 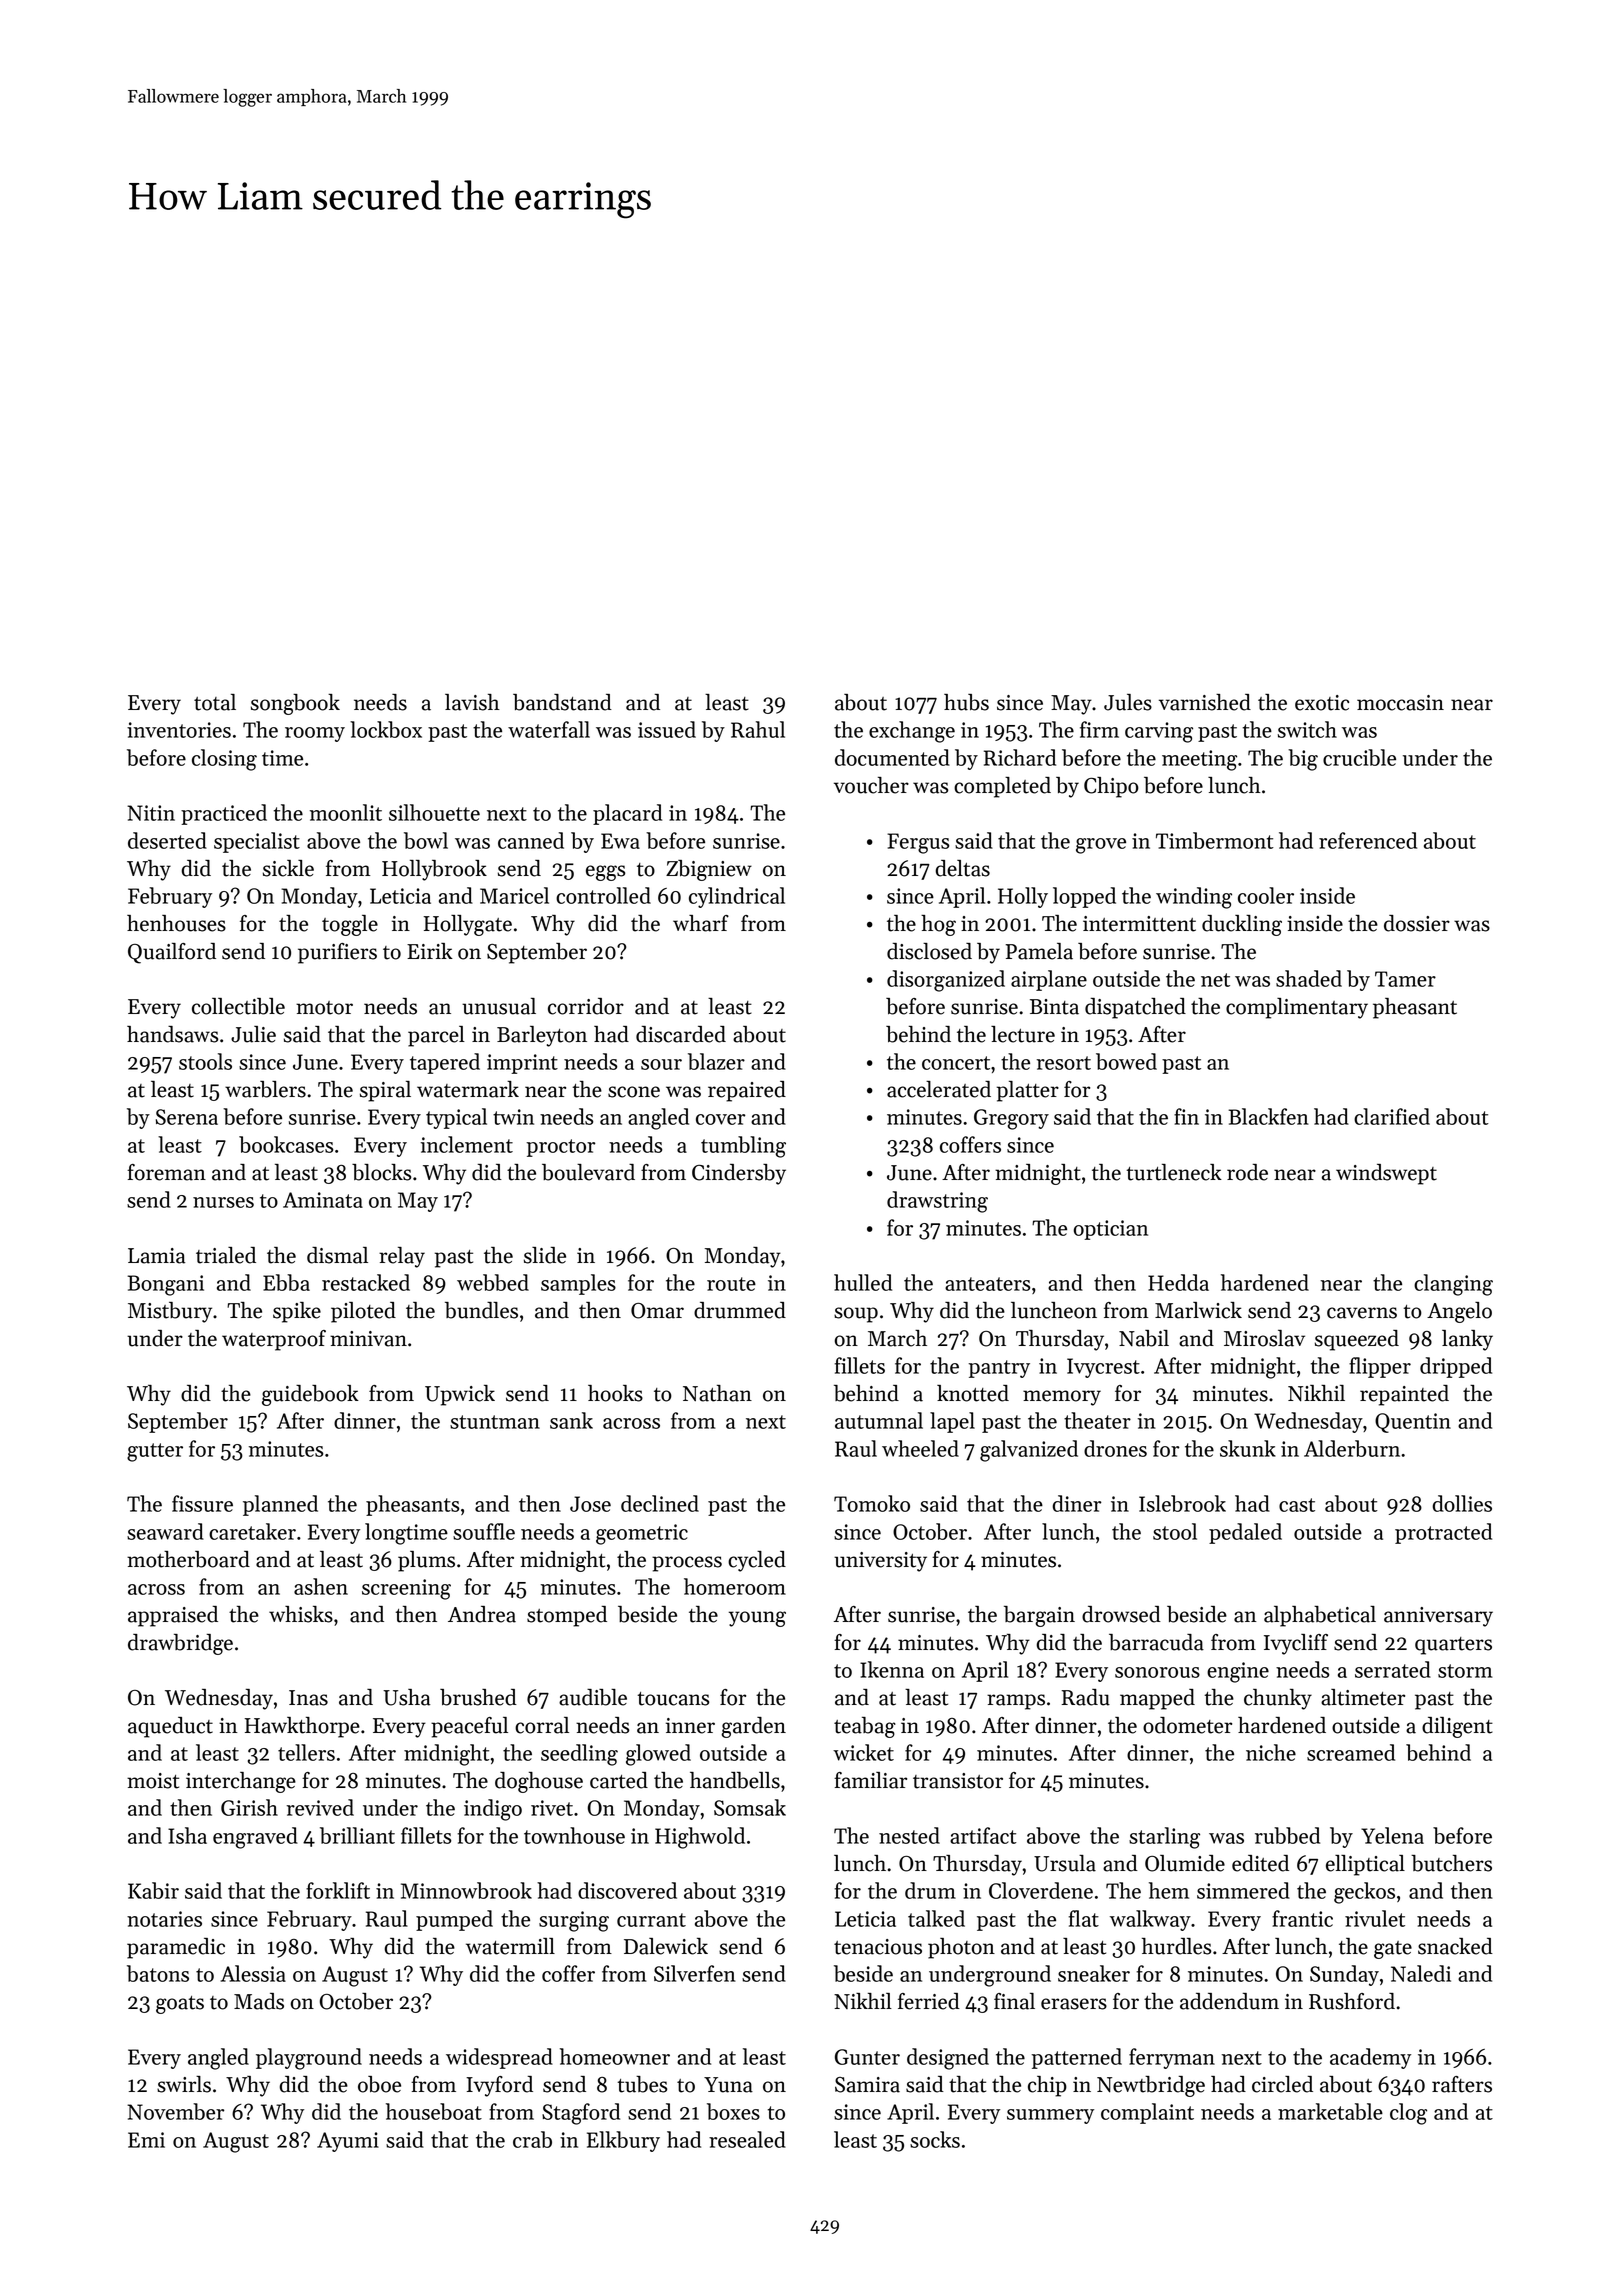 I want to click on varnished, so click(x=1205, y=702).
